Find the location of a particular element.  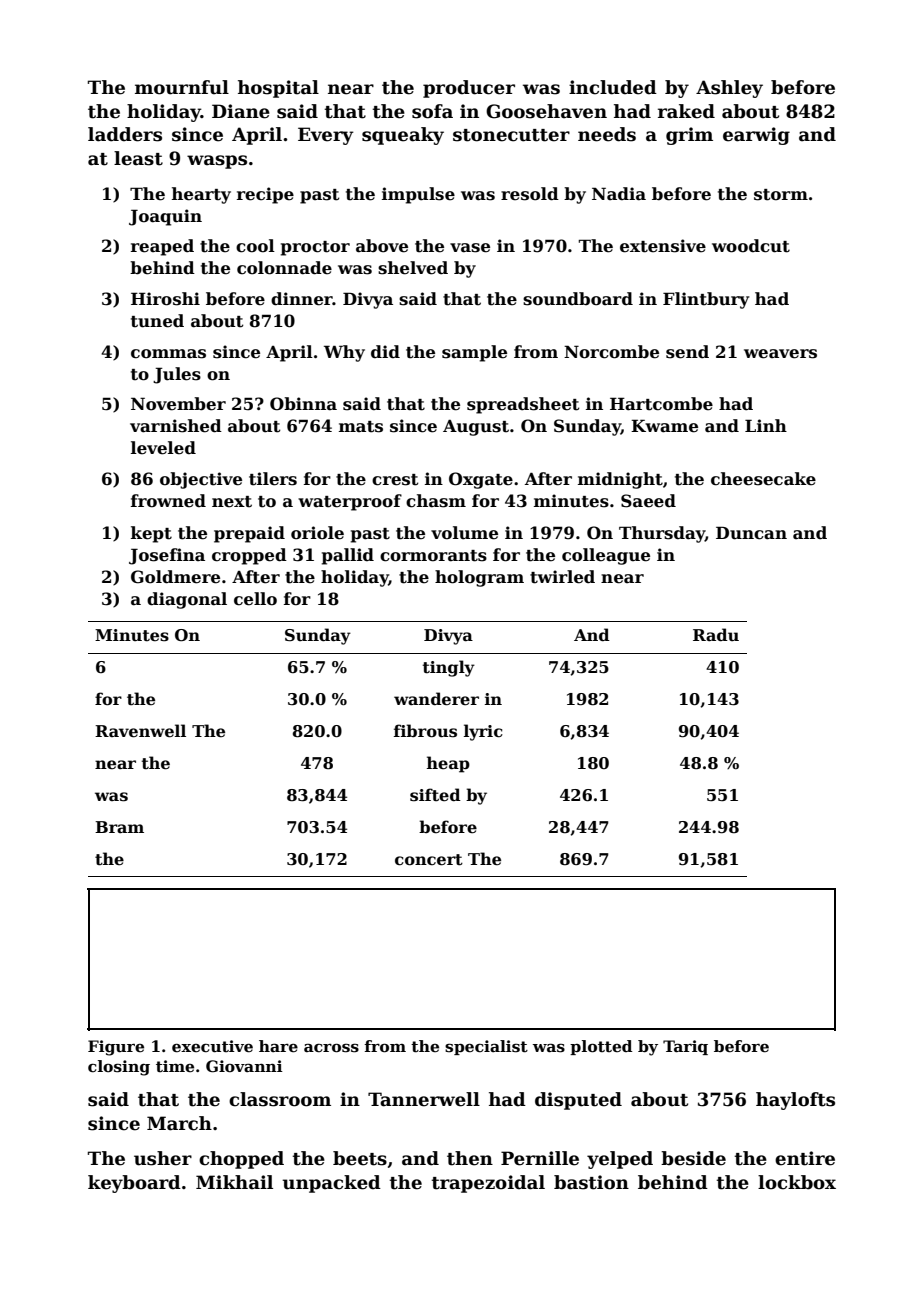

then is located at coordinates (470, 1158).
